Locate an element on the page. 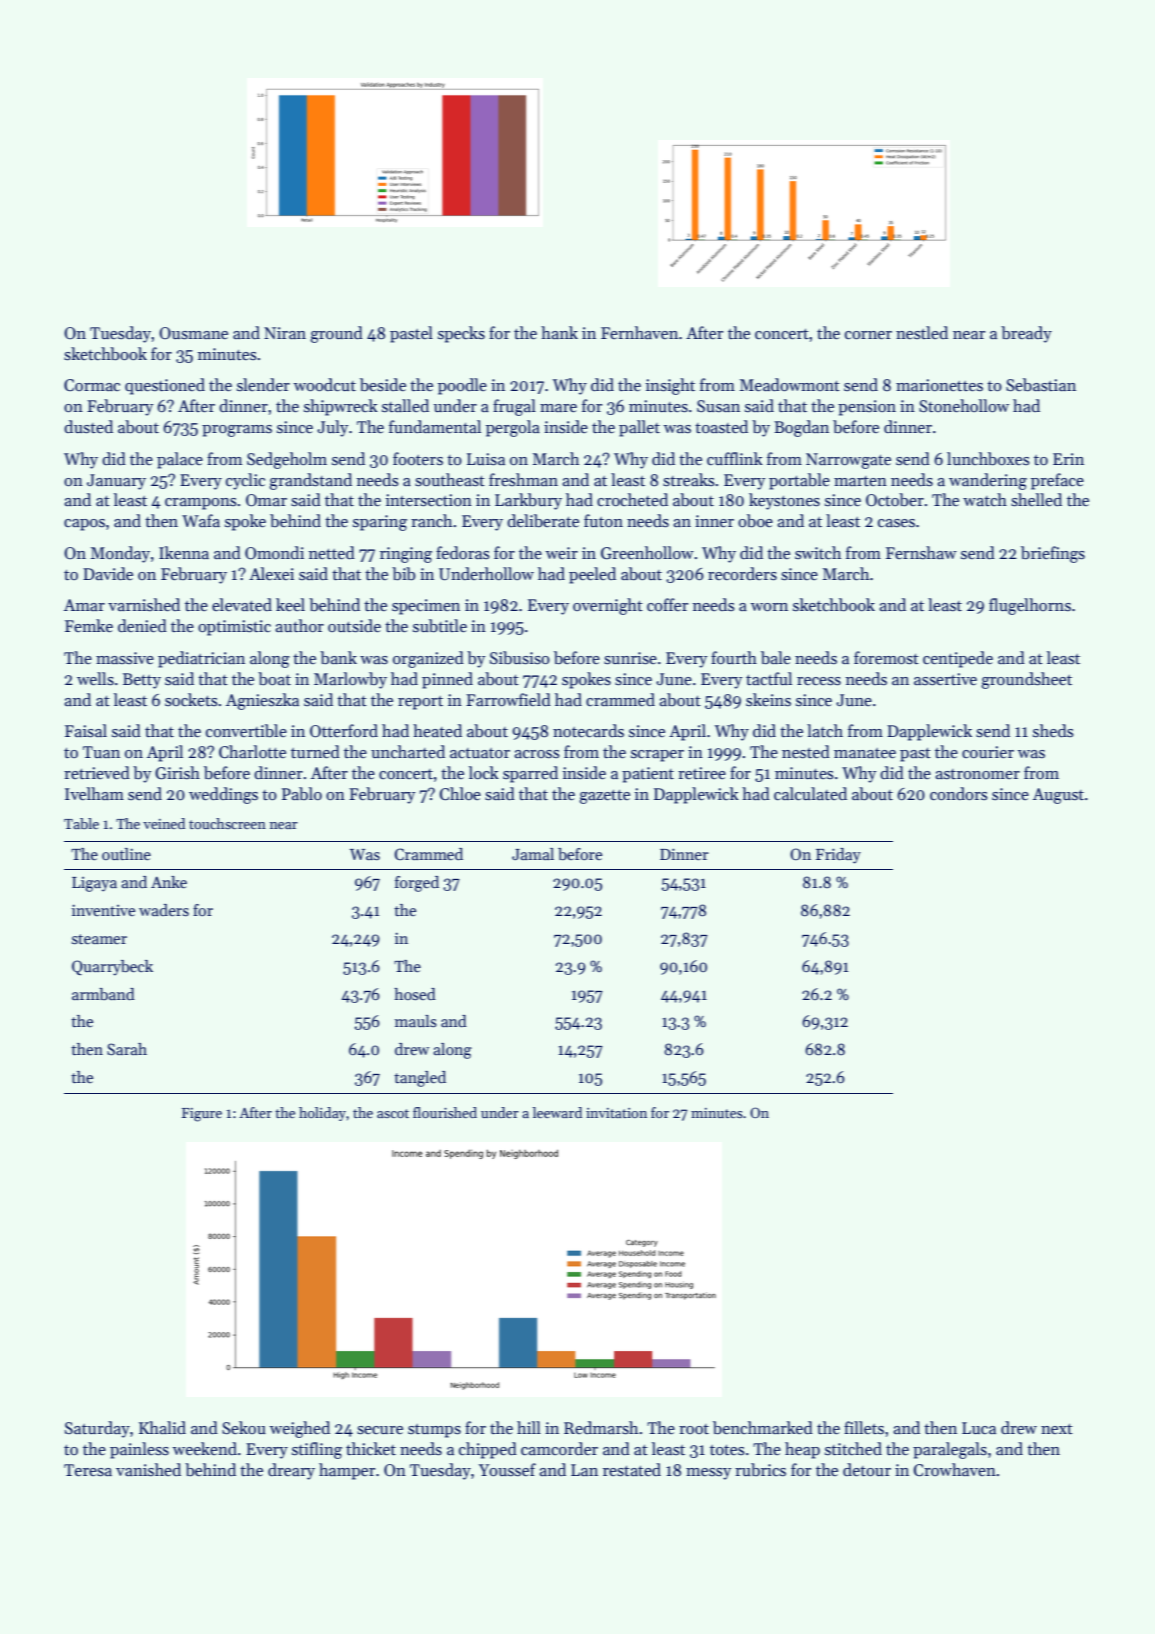 The width and height of the image is (1155, 1634). corner is located at coordinates (868, 335).
